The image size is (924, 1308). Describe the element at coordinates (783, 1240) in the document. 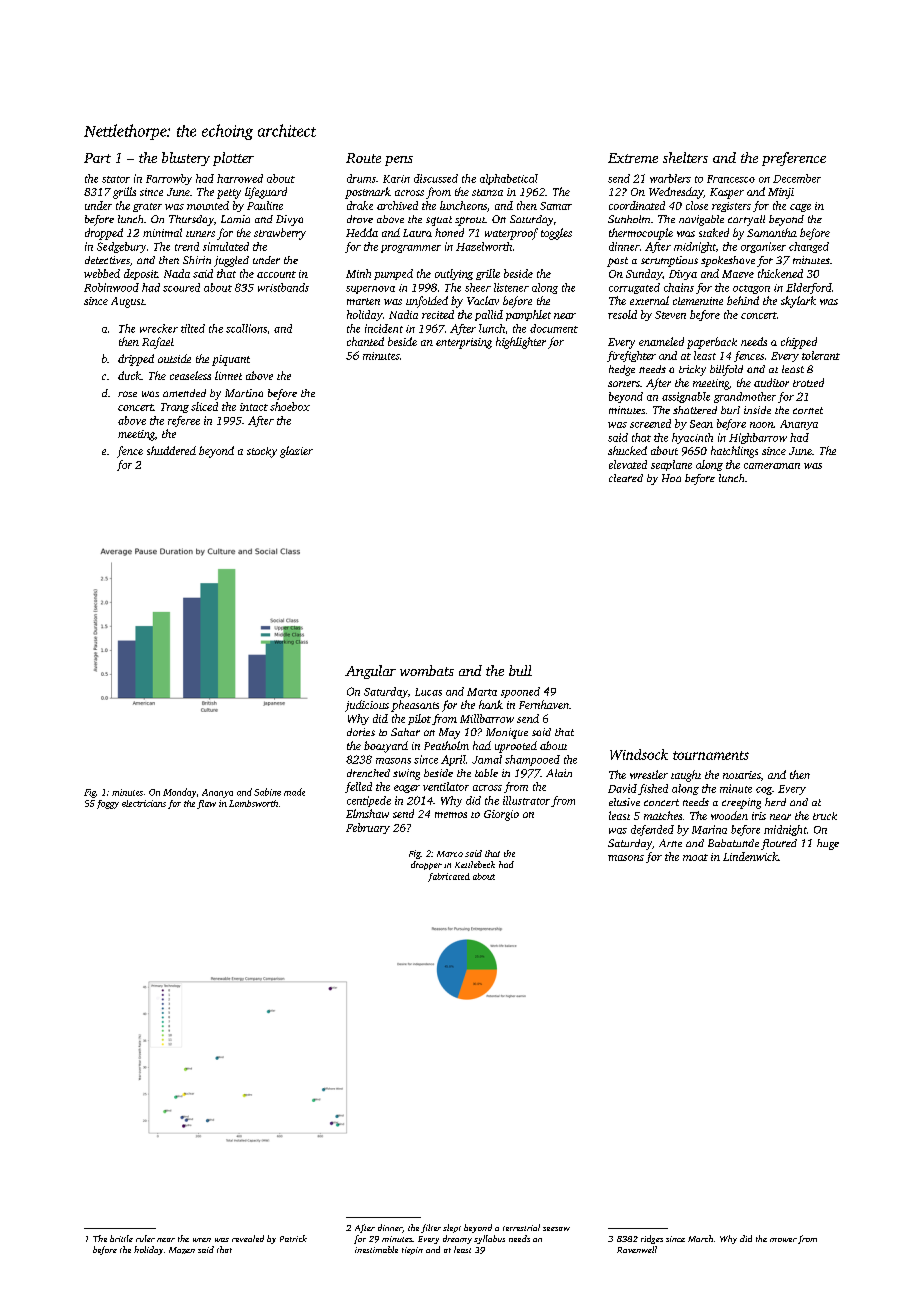

I see `mower` at that location.
